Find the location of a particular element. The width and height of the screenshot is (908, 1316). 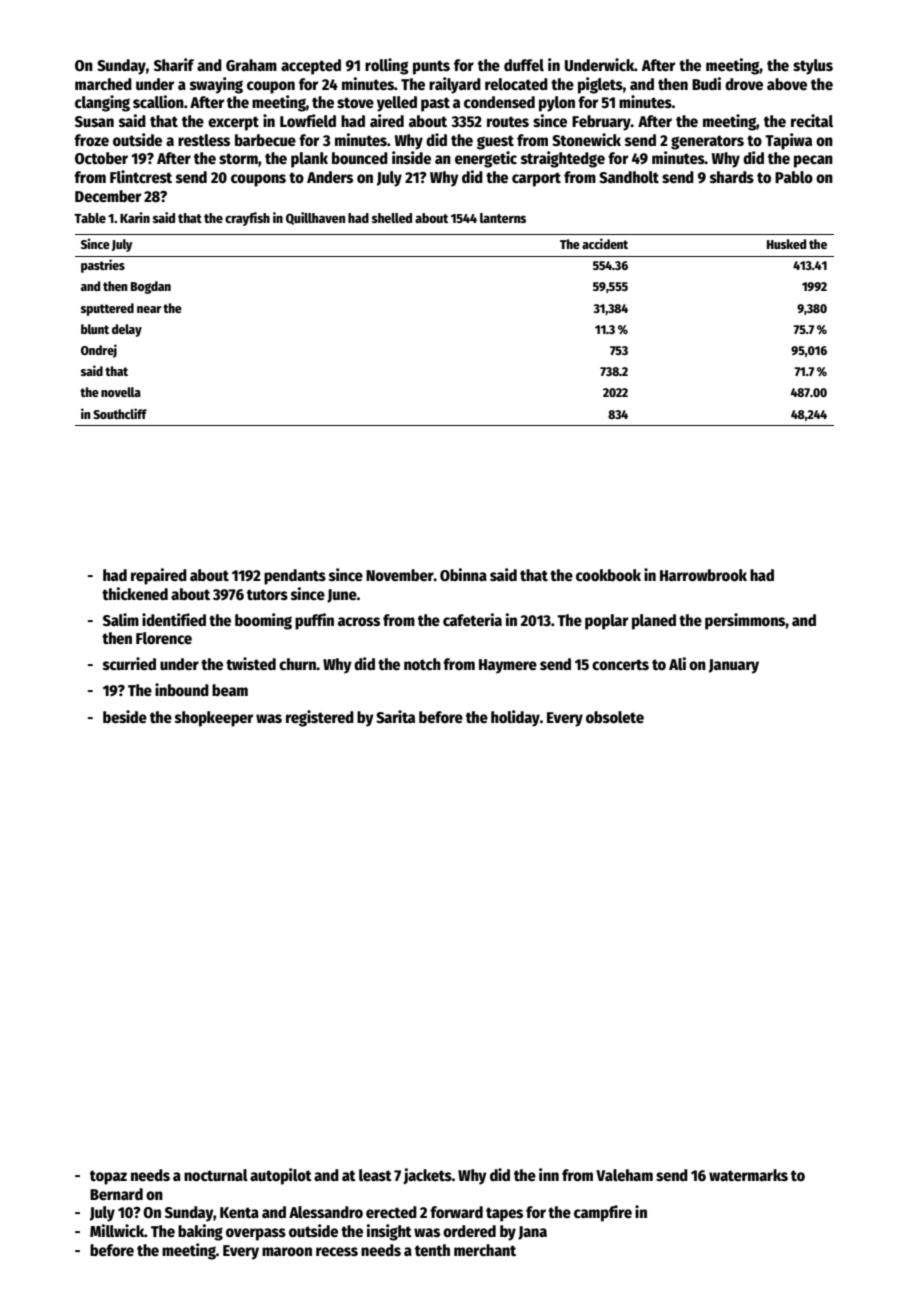

Harrowbrook is located at coordinates (703, 575).
